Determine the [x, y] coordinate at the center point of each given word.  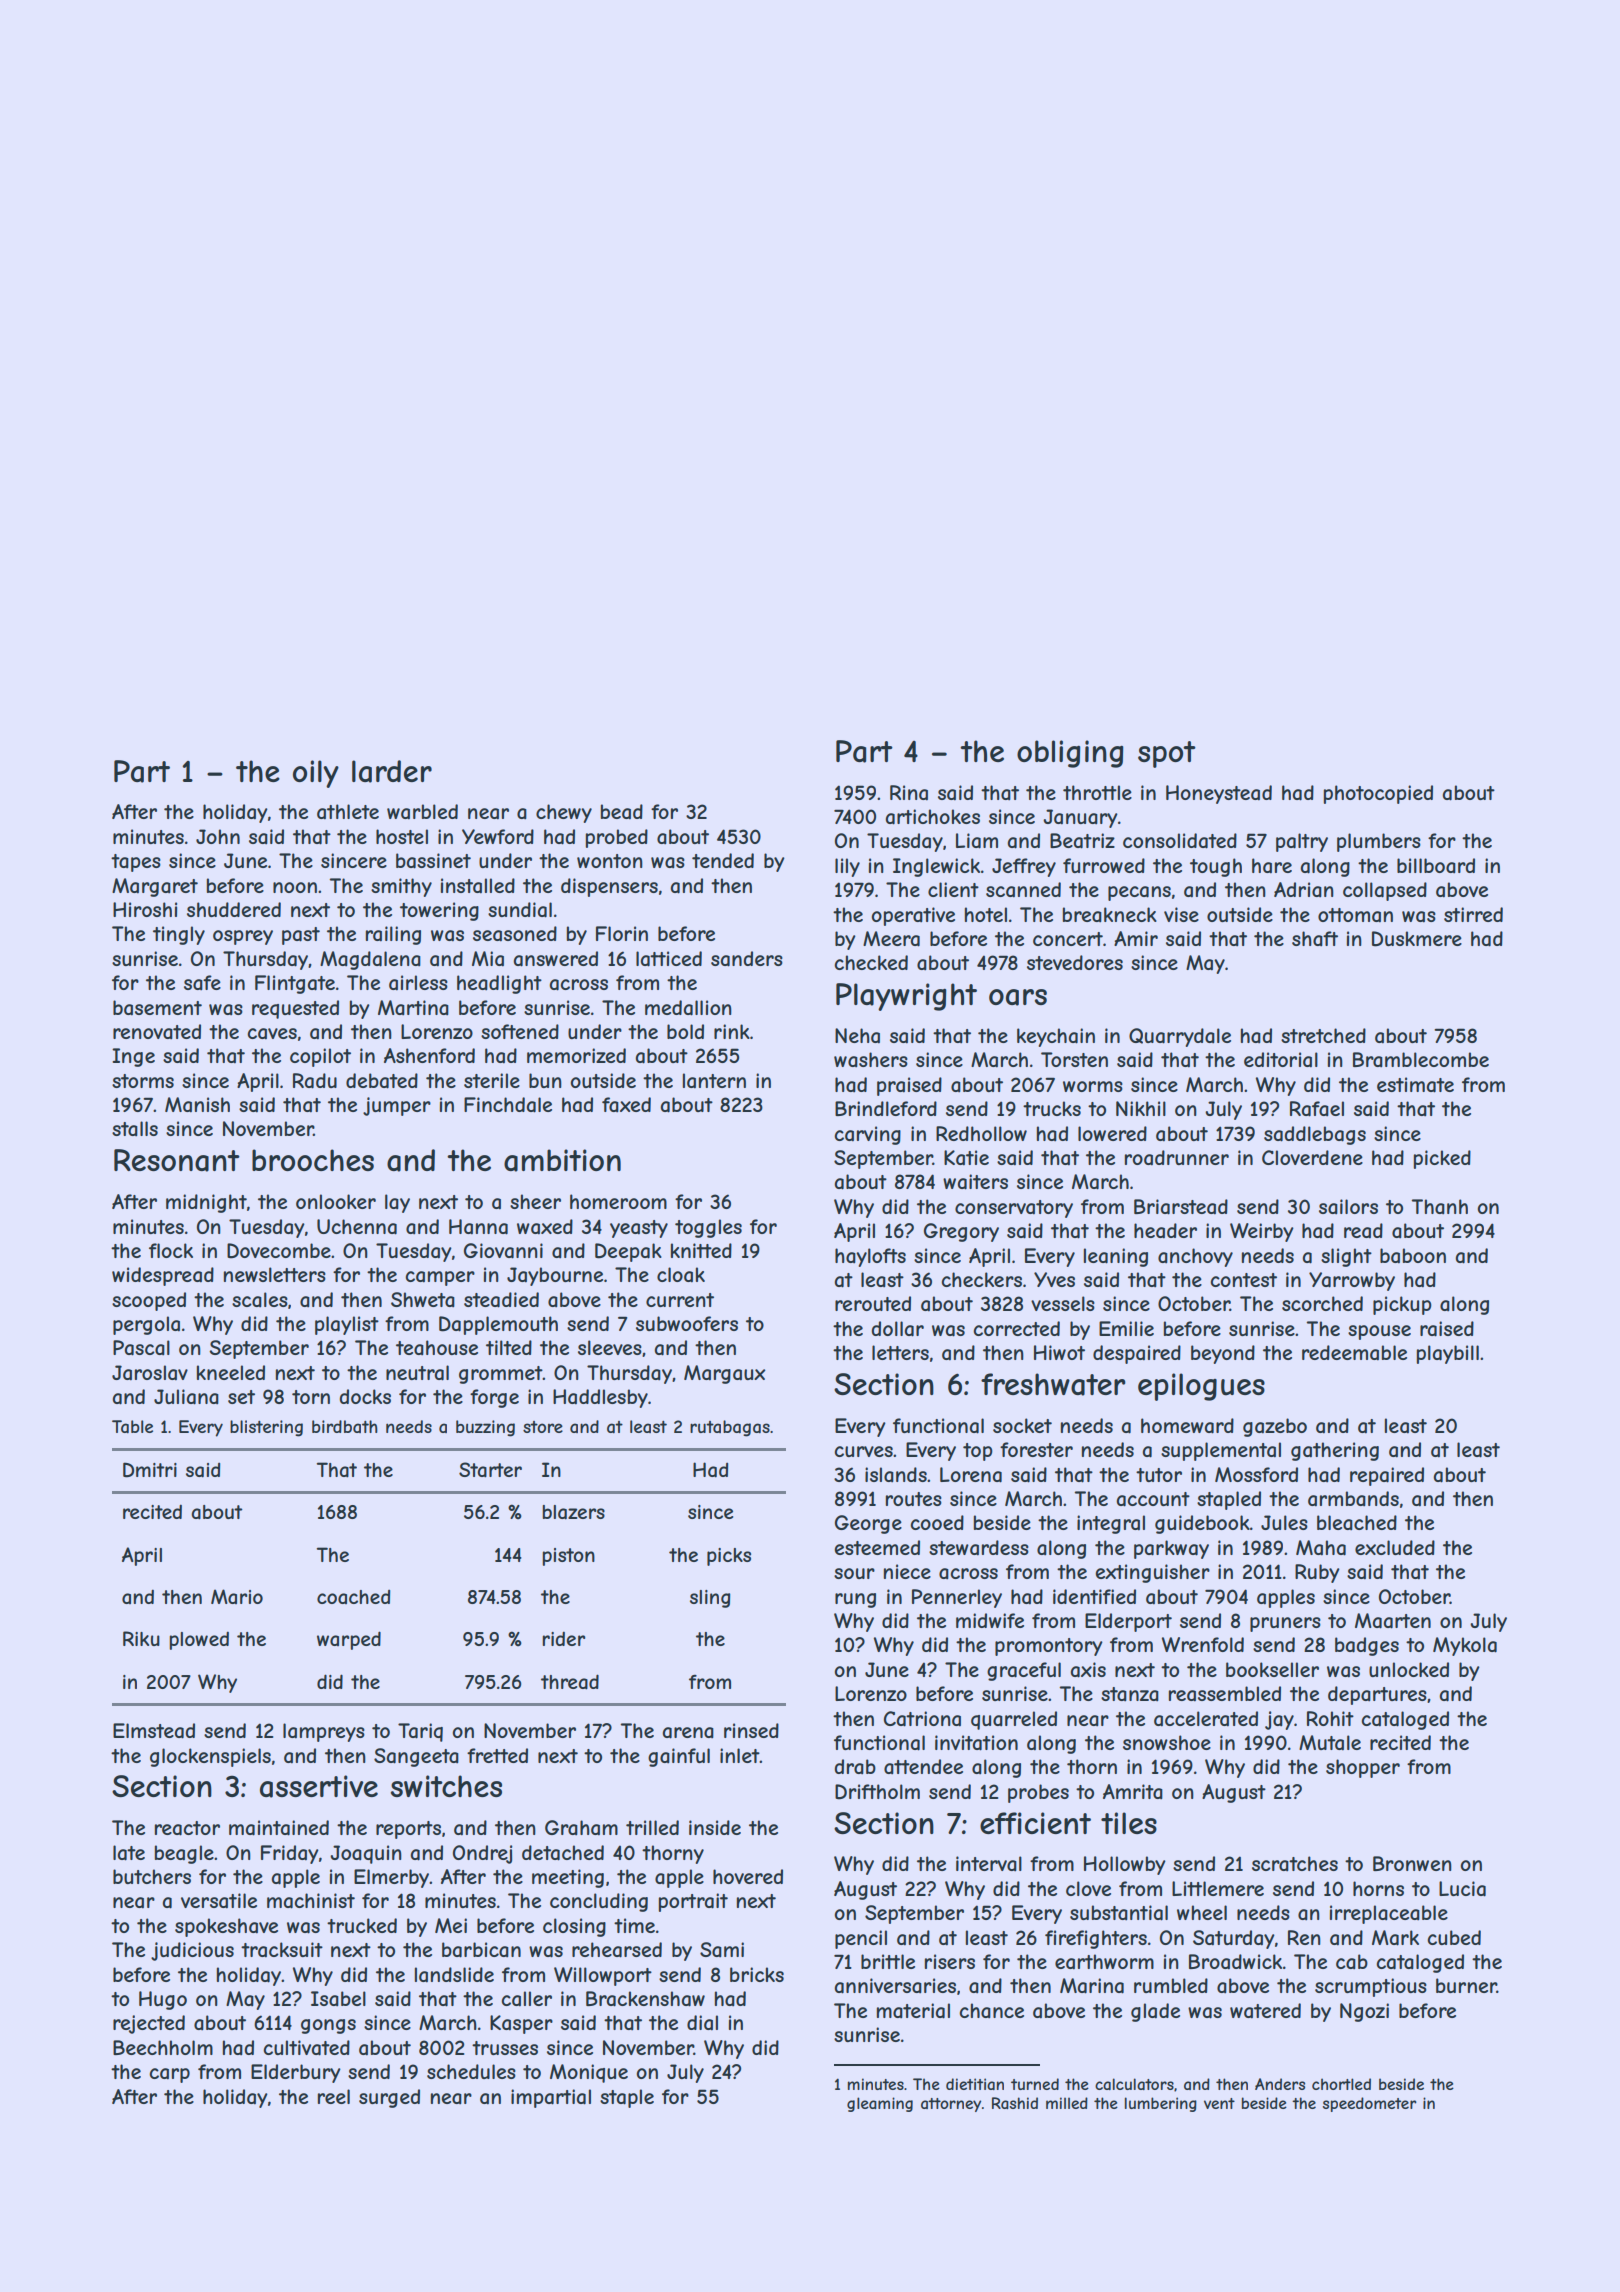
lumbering [1161, 2104]
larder [392, 771]
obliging [1070, 754]
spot [1167, 754]
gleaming [880, 2104]
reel [334, 2096]
